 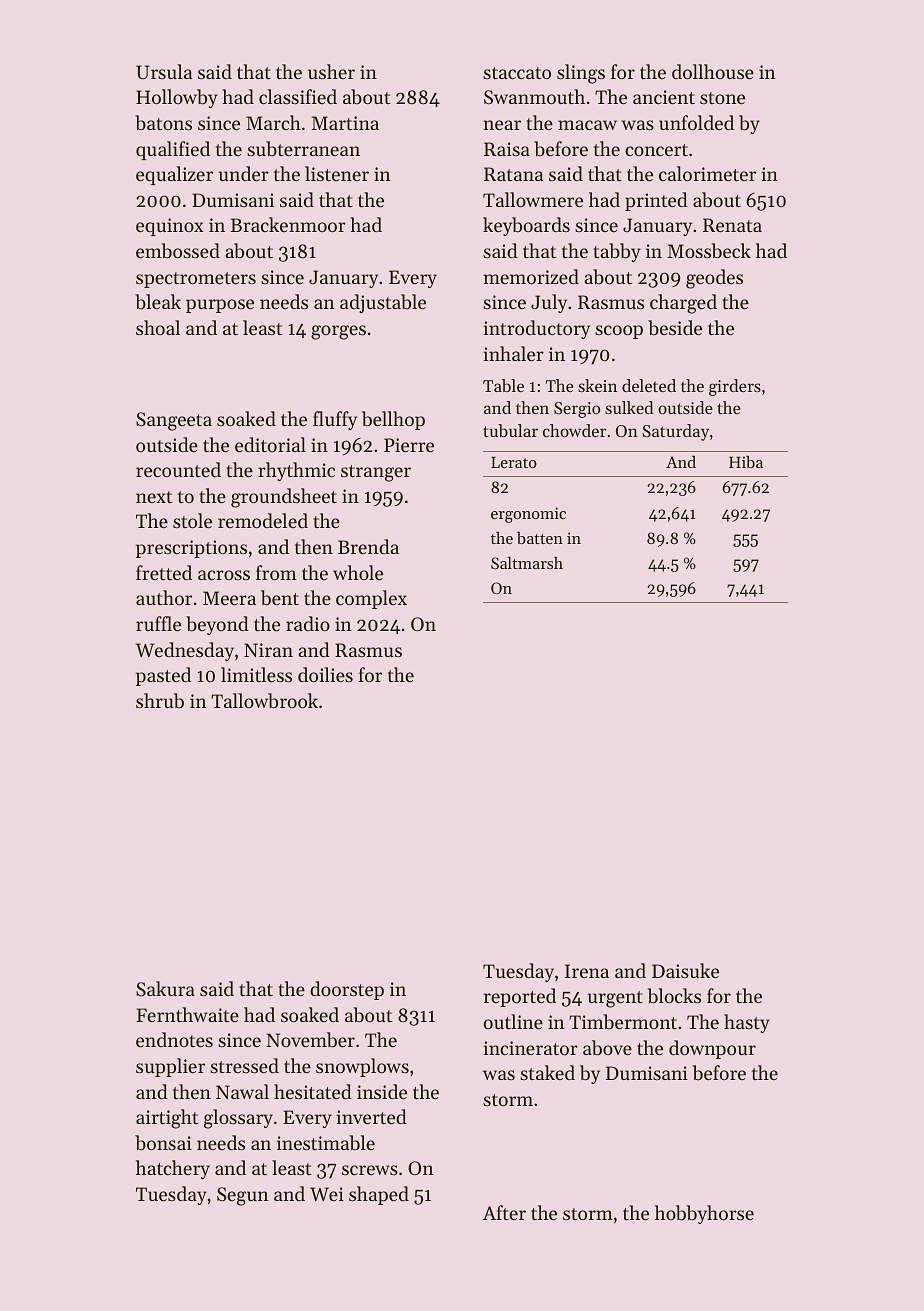 I want to click on shrub, so click(x=160, y=701).
